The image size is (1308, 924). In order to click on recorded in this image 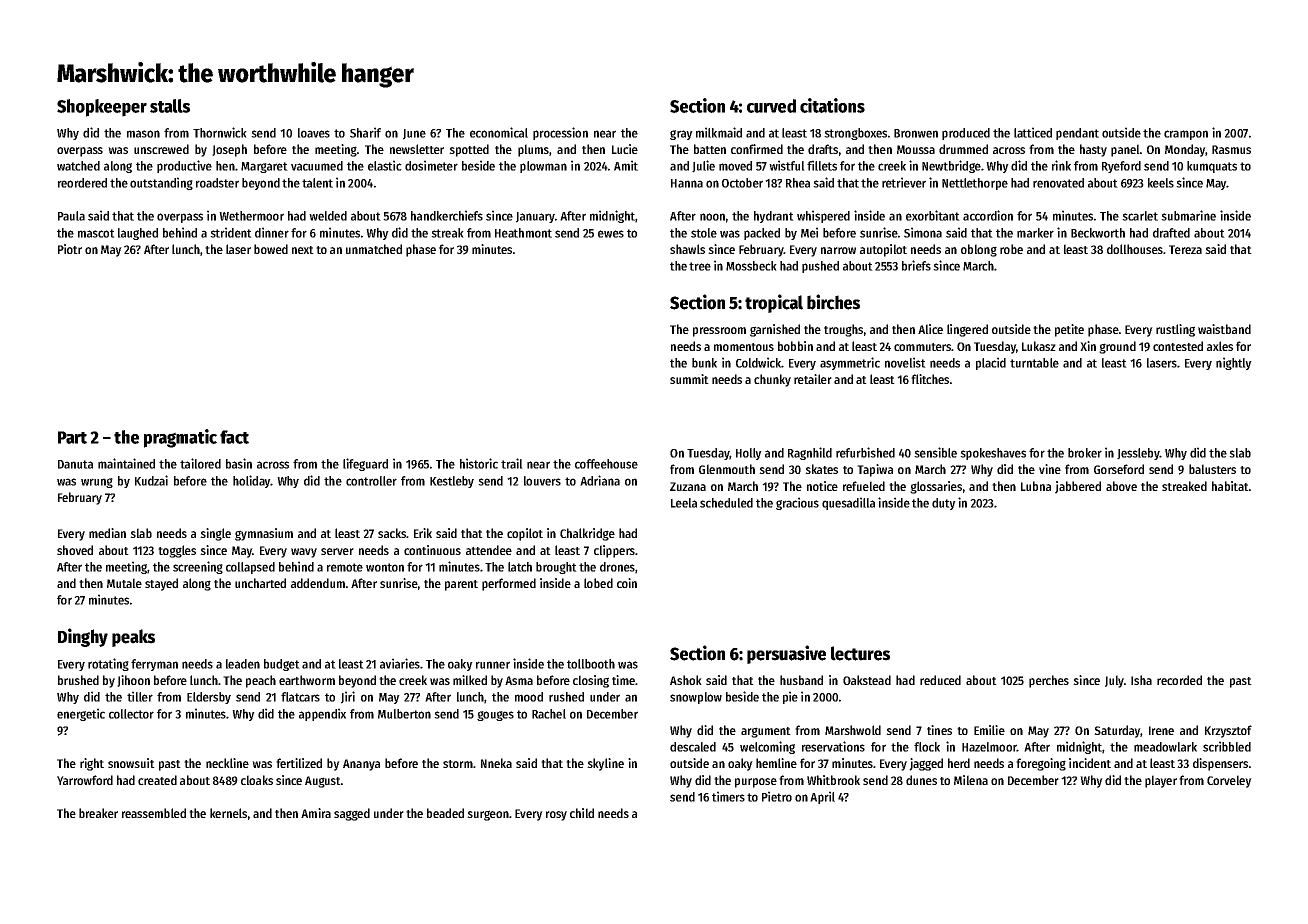, I will do `click(1179, 680)`.
